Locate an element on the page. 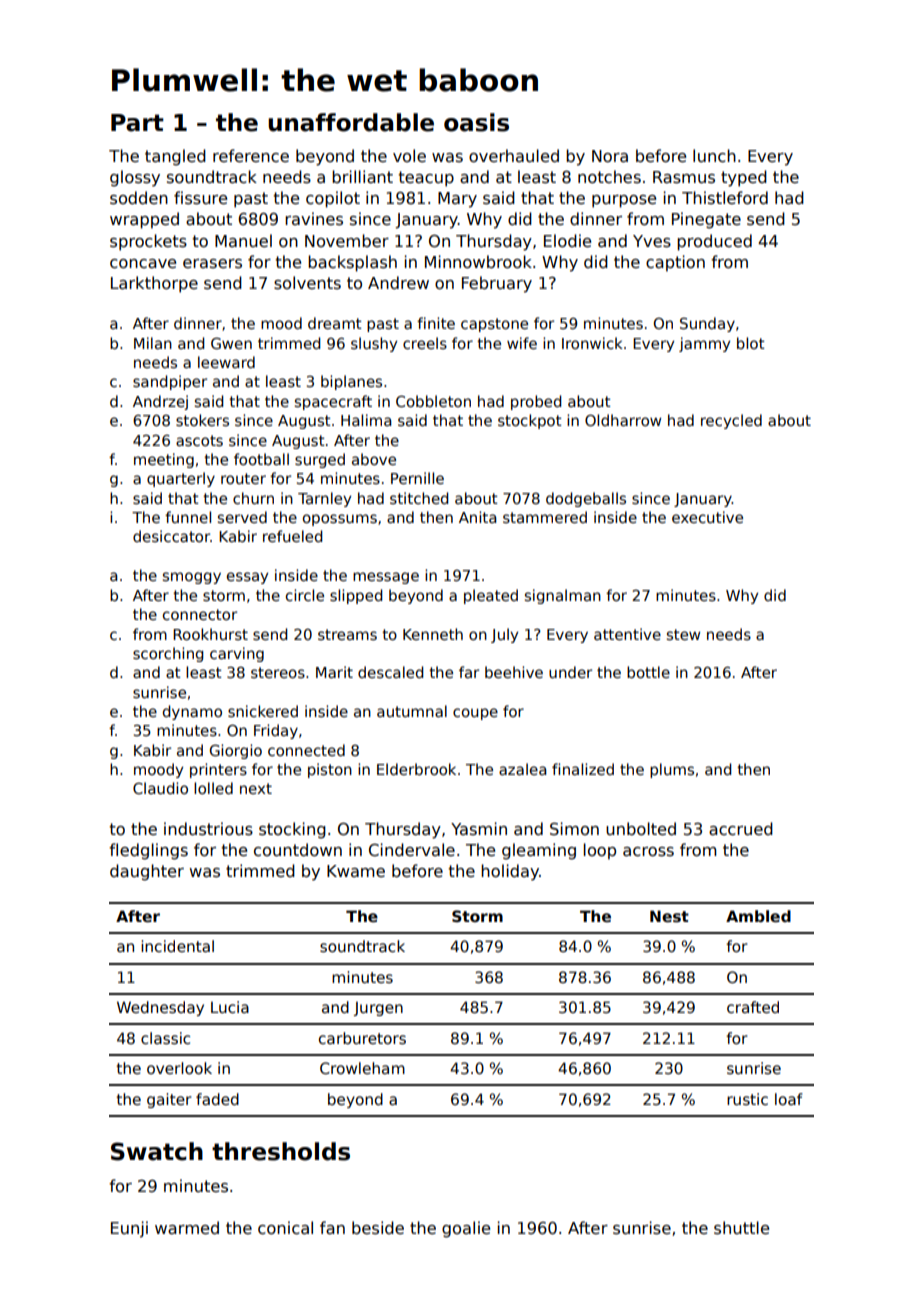 The width and height of the image is (924, 1308). loaf is located at coordinates (789, 1099).
